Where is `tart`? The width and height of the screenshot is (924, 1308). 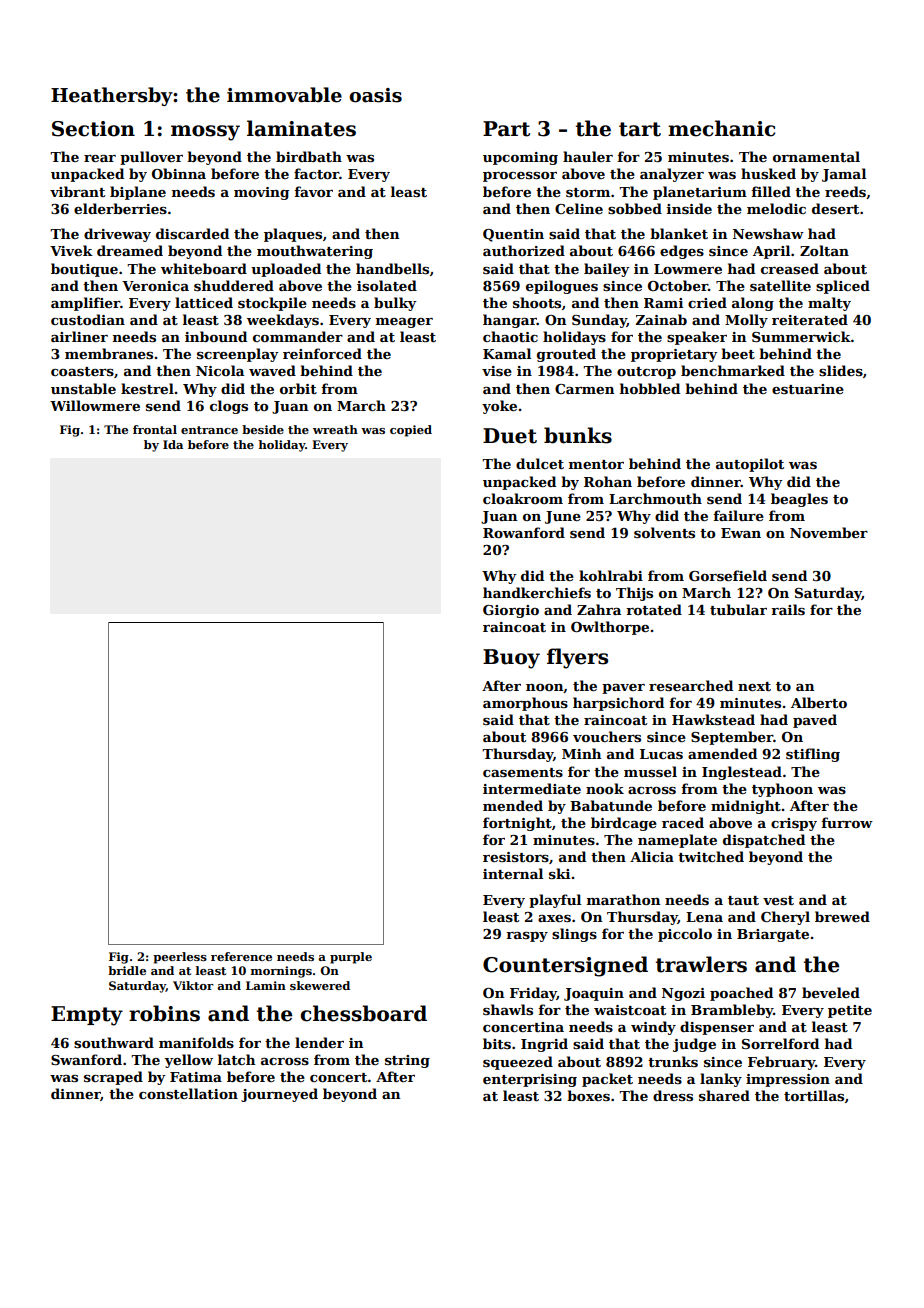
tart is located at coordinates (640, 129).
